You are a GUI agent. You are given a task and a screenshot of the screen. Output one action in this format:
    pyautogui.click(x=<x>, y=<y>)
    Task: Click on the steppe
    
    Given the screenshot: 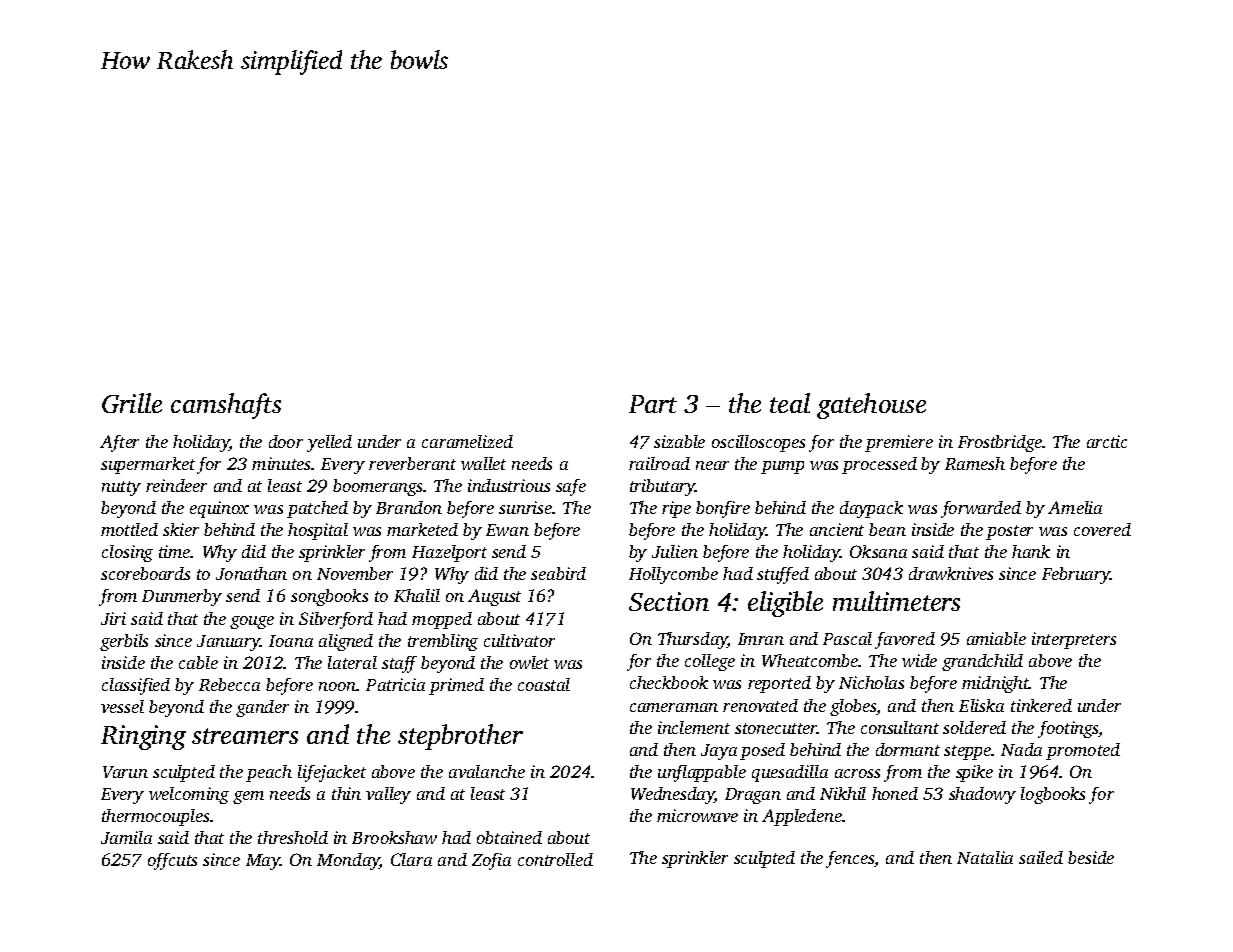 What is the action you would take?
    pyautogui.click(x=967, y=752)
